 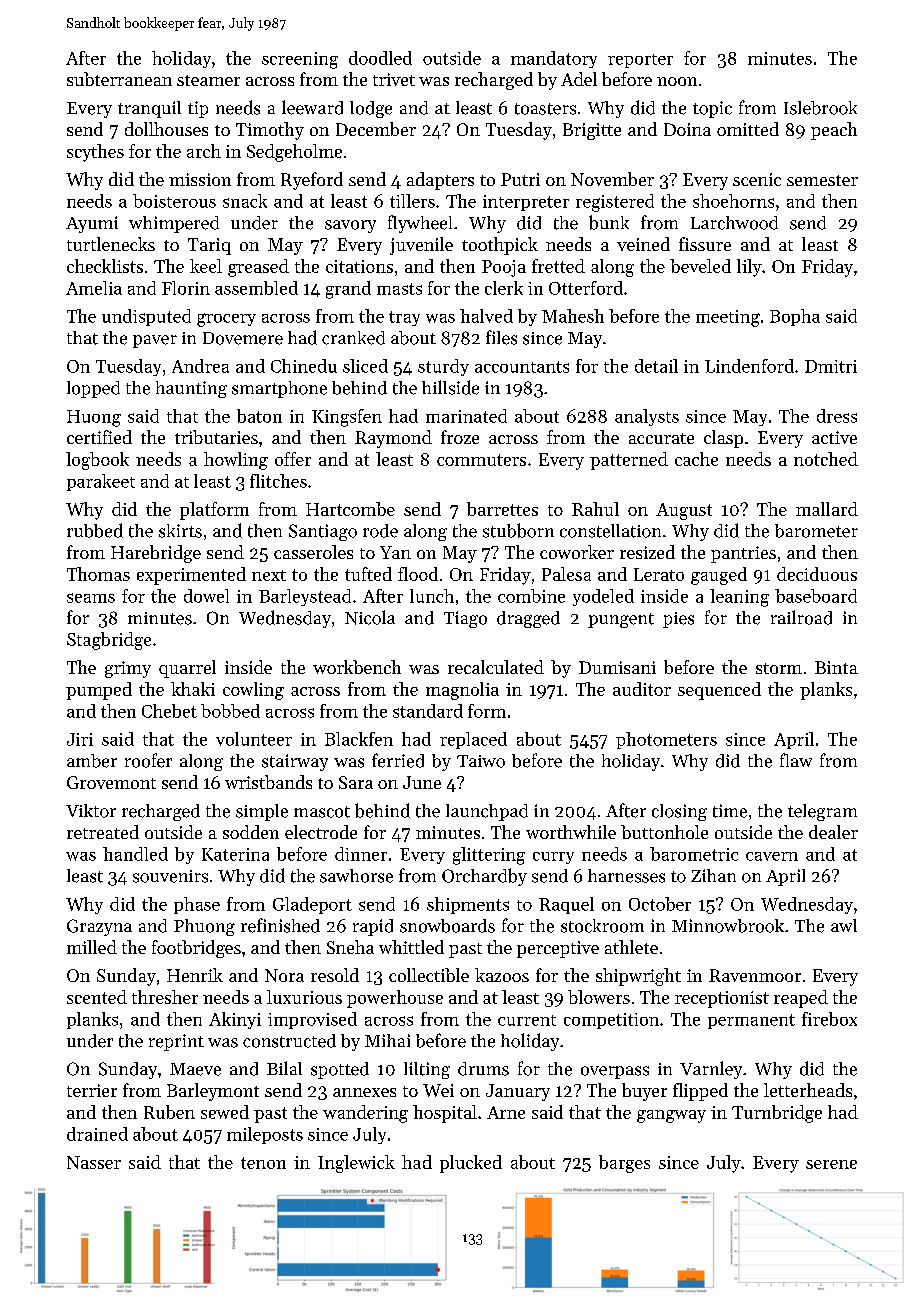 I want to click on Turnbridge, so click(x=777, y=1114).
